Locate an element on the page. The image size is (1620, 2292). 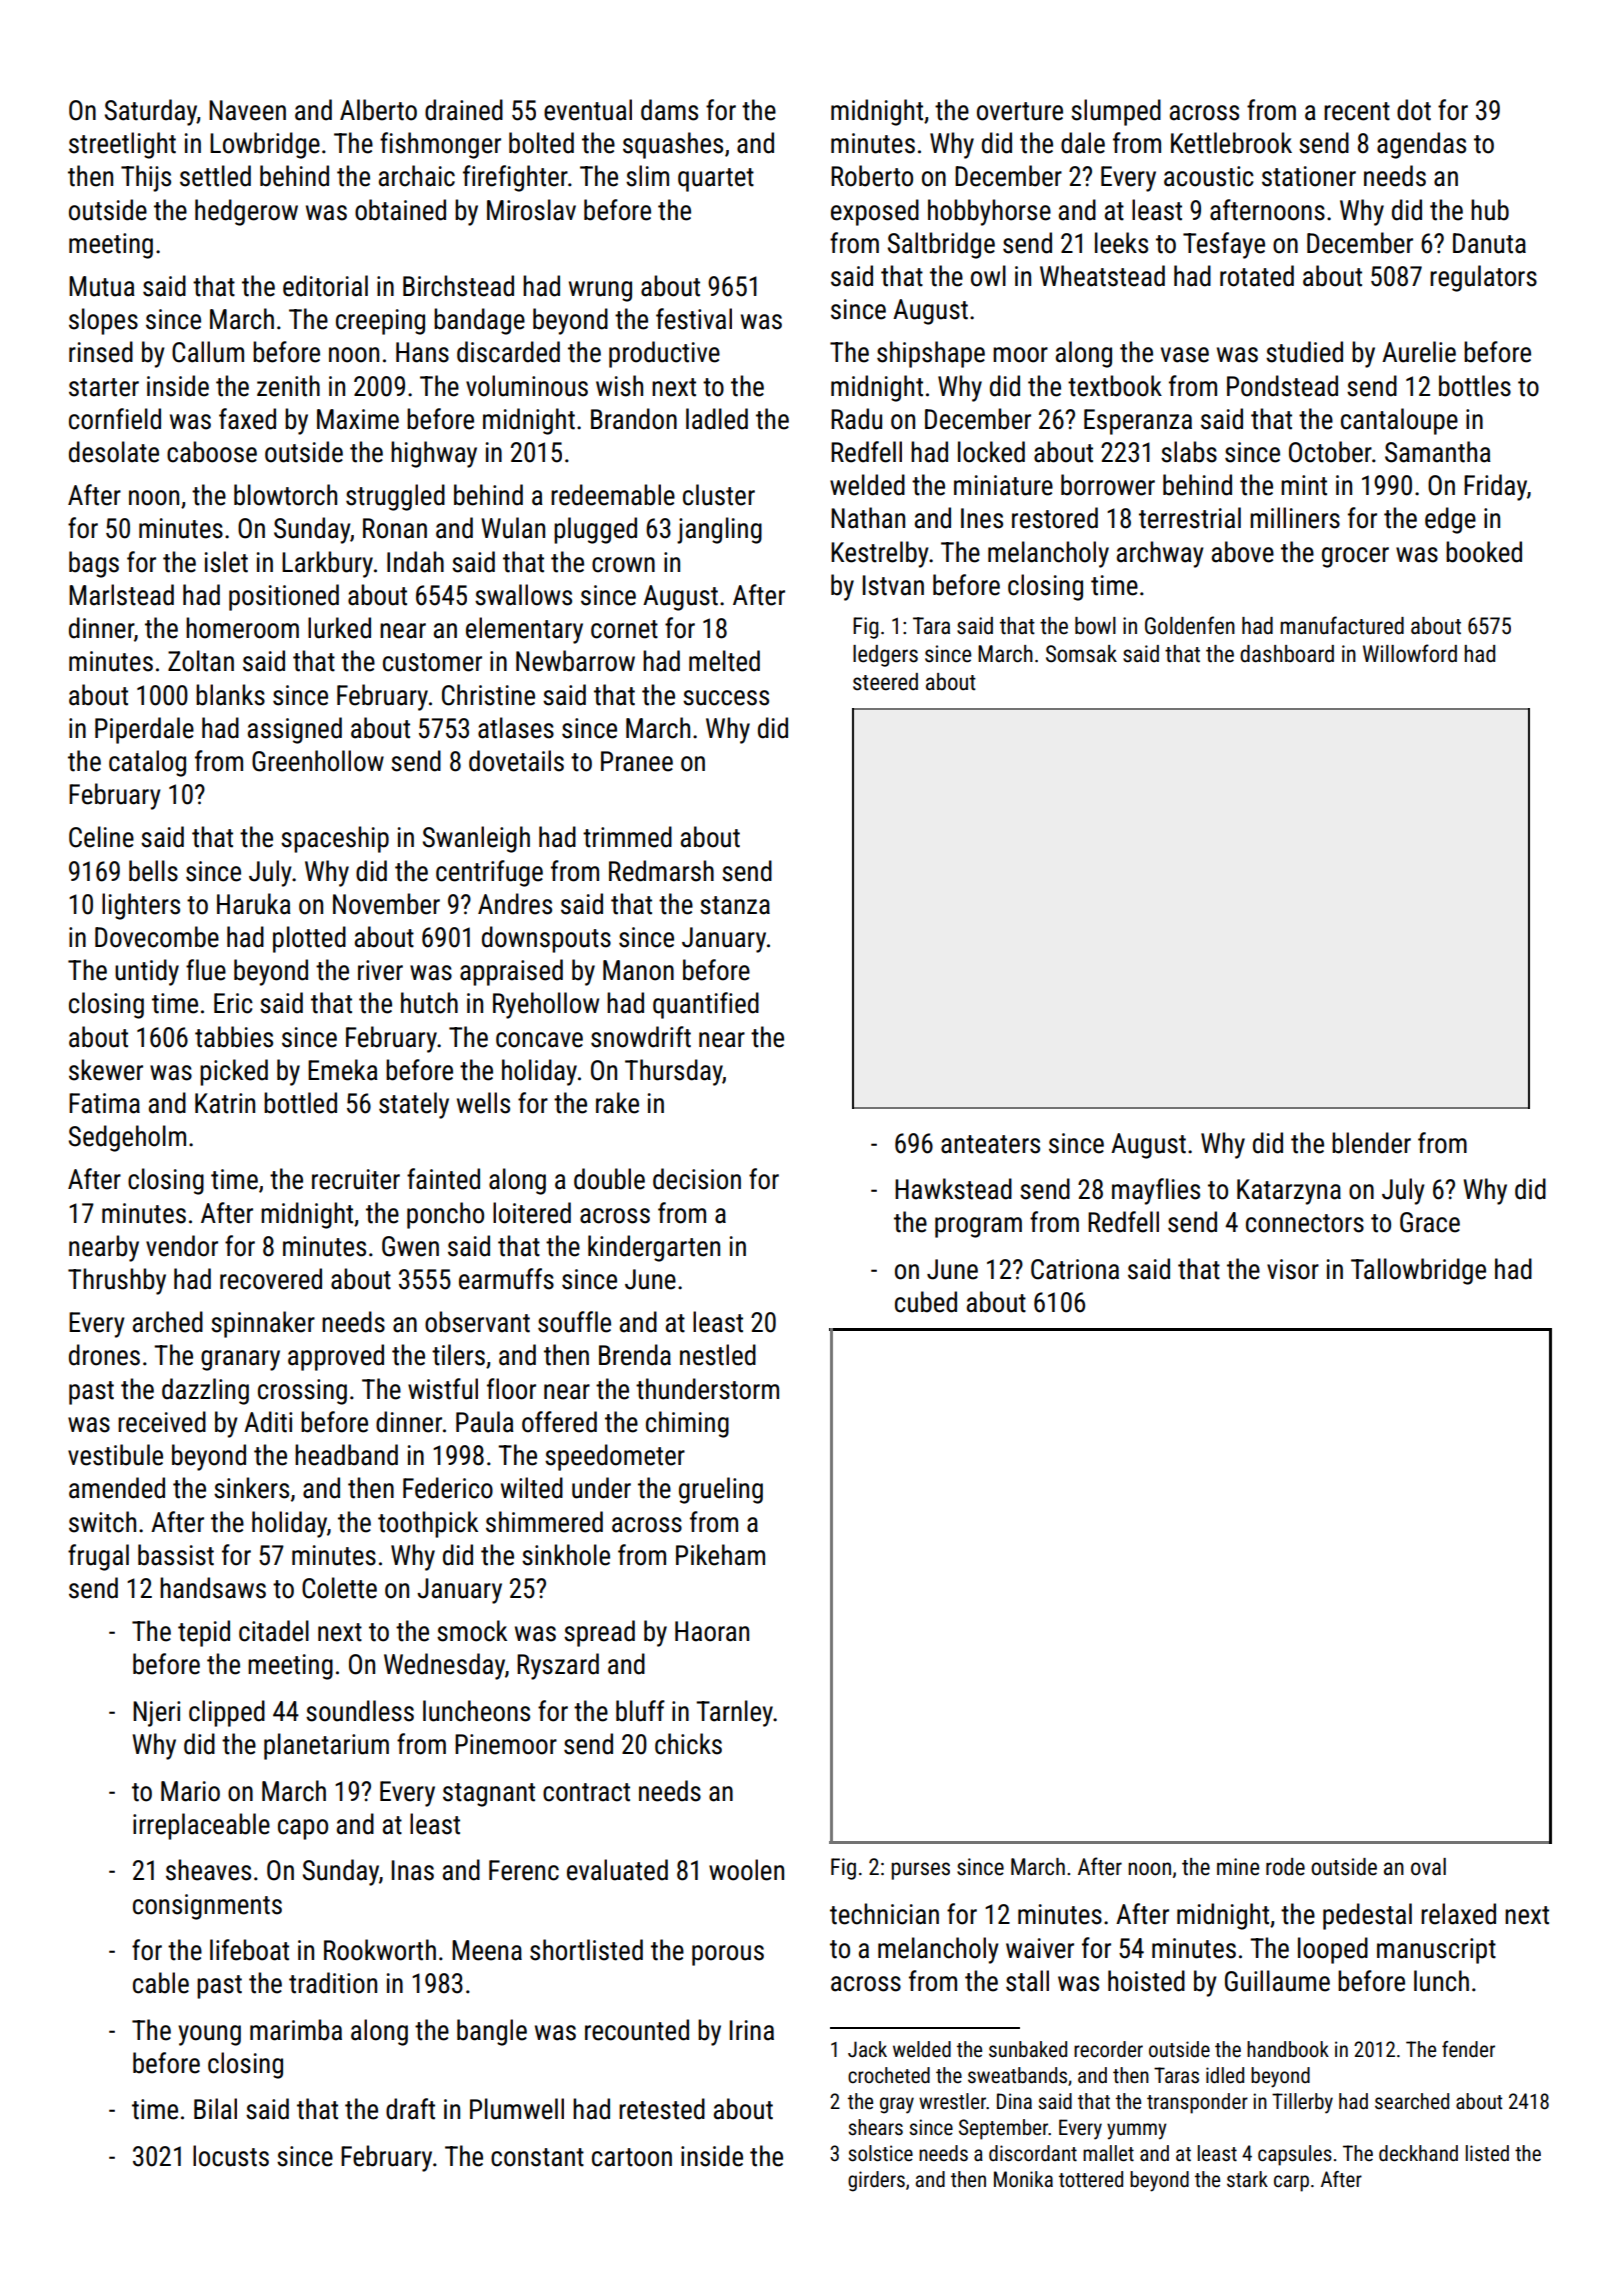
girders is located at coordinates (876, 2181).
